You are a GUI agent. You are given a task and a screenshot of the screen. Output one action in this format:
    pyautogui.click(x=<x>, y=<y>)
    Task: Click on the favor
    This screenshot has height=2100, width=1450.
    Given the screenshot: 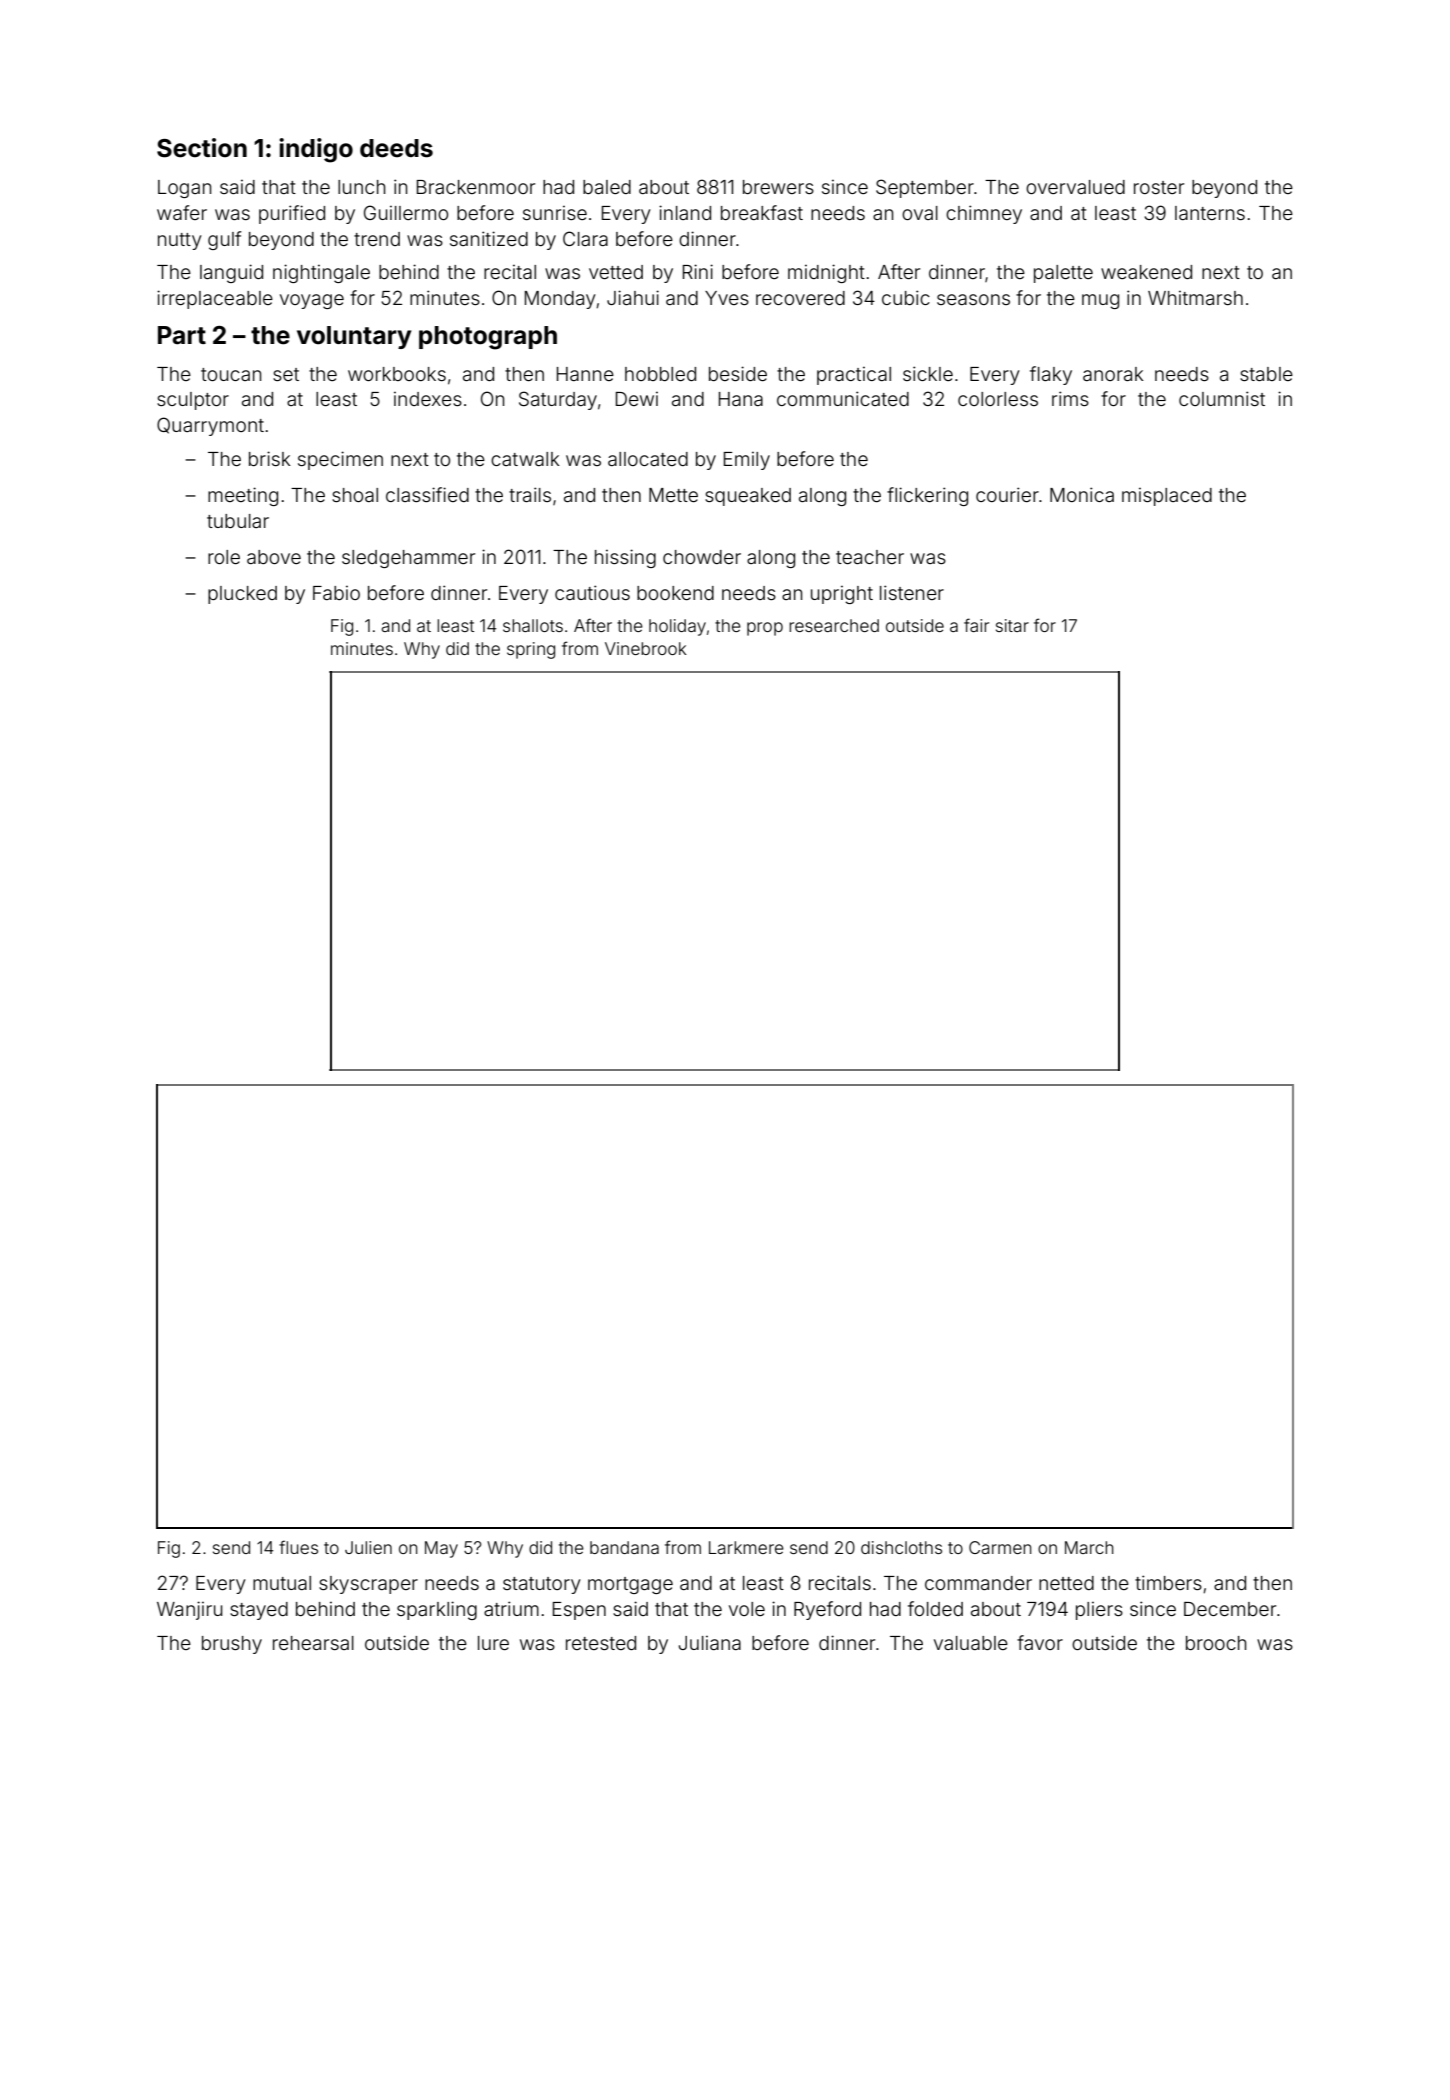 What is the action you would take?
    pyautogui.click(x=1040, y=1642)
